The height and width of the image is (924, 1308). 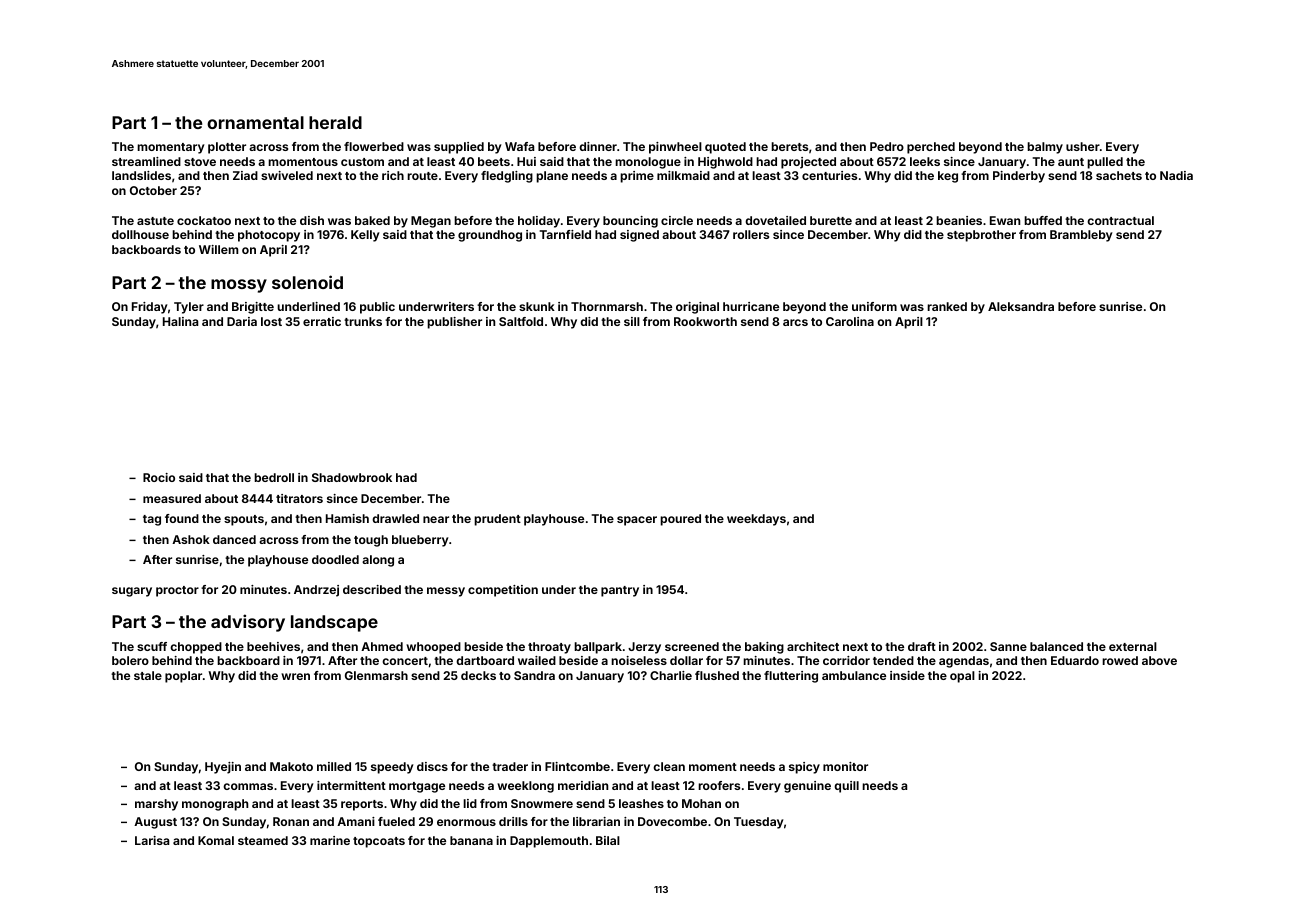 I want to click on pinwheel, so click(x=675, y=148).
